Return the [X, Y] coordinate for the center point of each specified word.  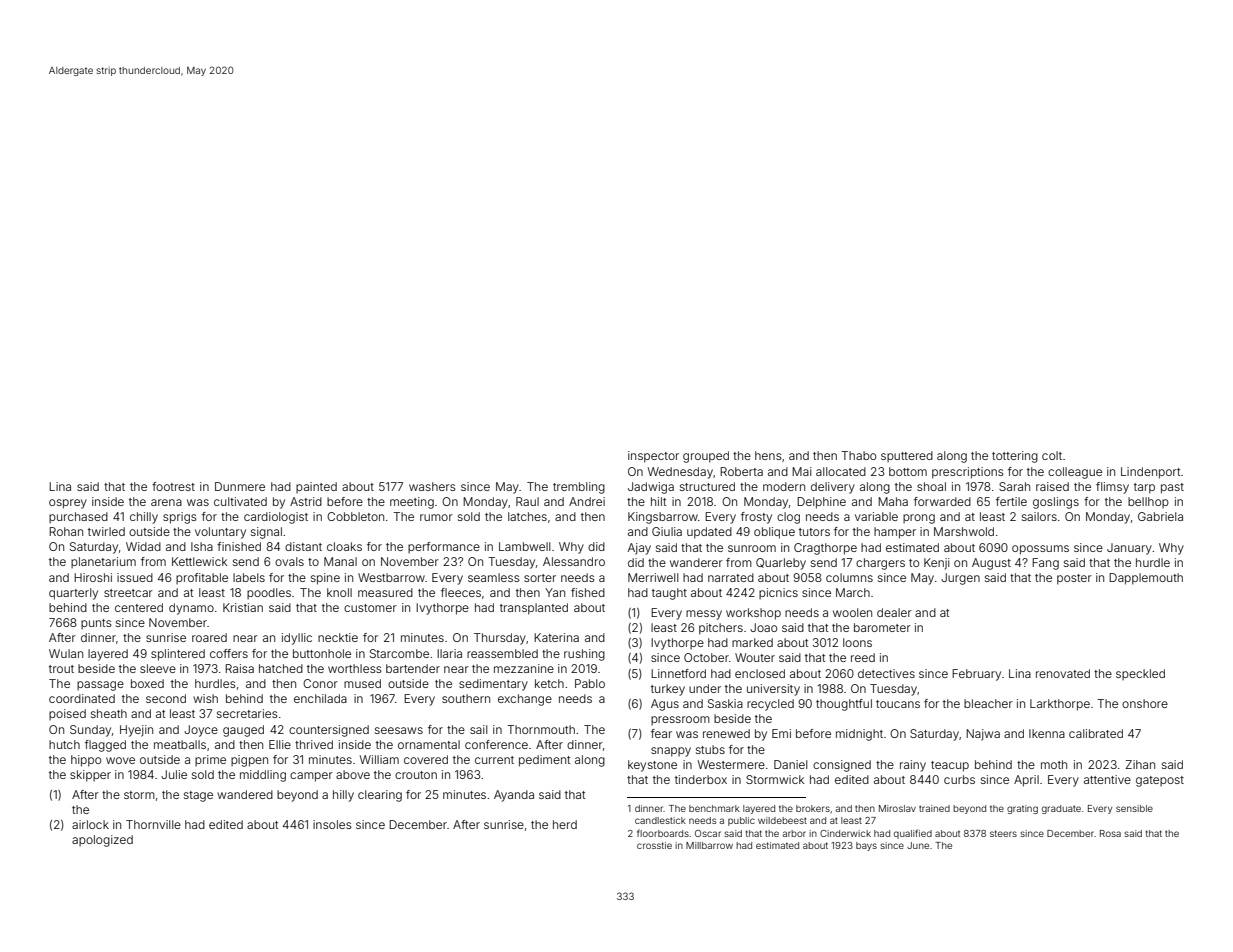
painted [316, 487]
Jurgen [960, 579]
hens [768, 455]
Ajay [639, 549]
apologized [102, 841]
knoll [339, 592]
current [494, 760]
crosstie [654, 845]
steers [1003, 833]
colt [1052, 455]
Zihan [1140, 764]
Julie [174, 774]
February [976, 675]
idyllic [297, 639]
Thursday [500, 639]
